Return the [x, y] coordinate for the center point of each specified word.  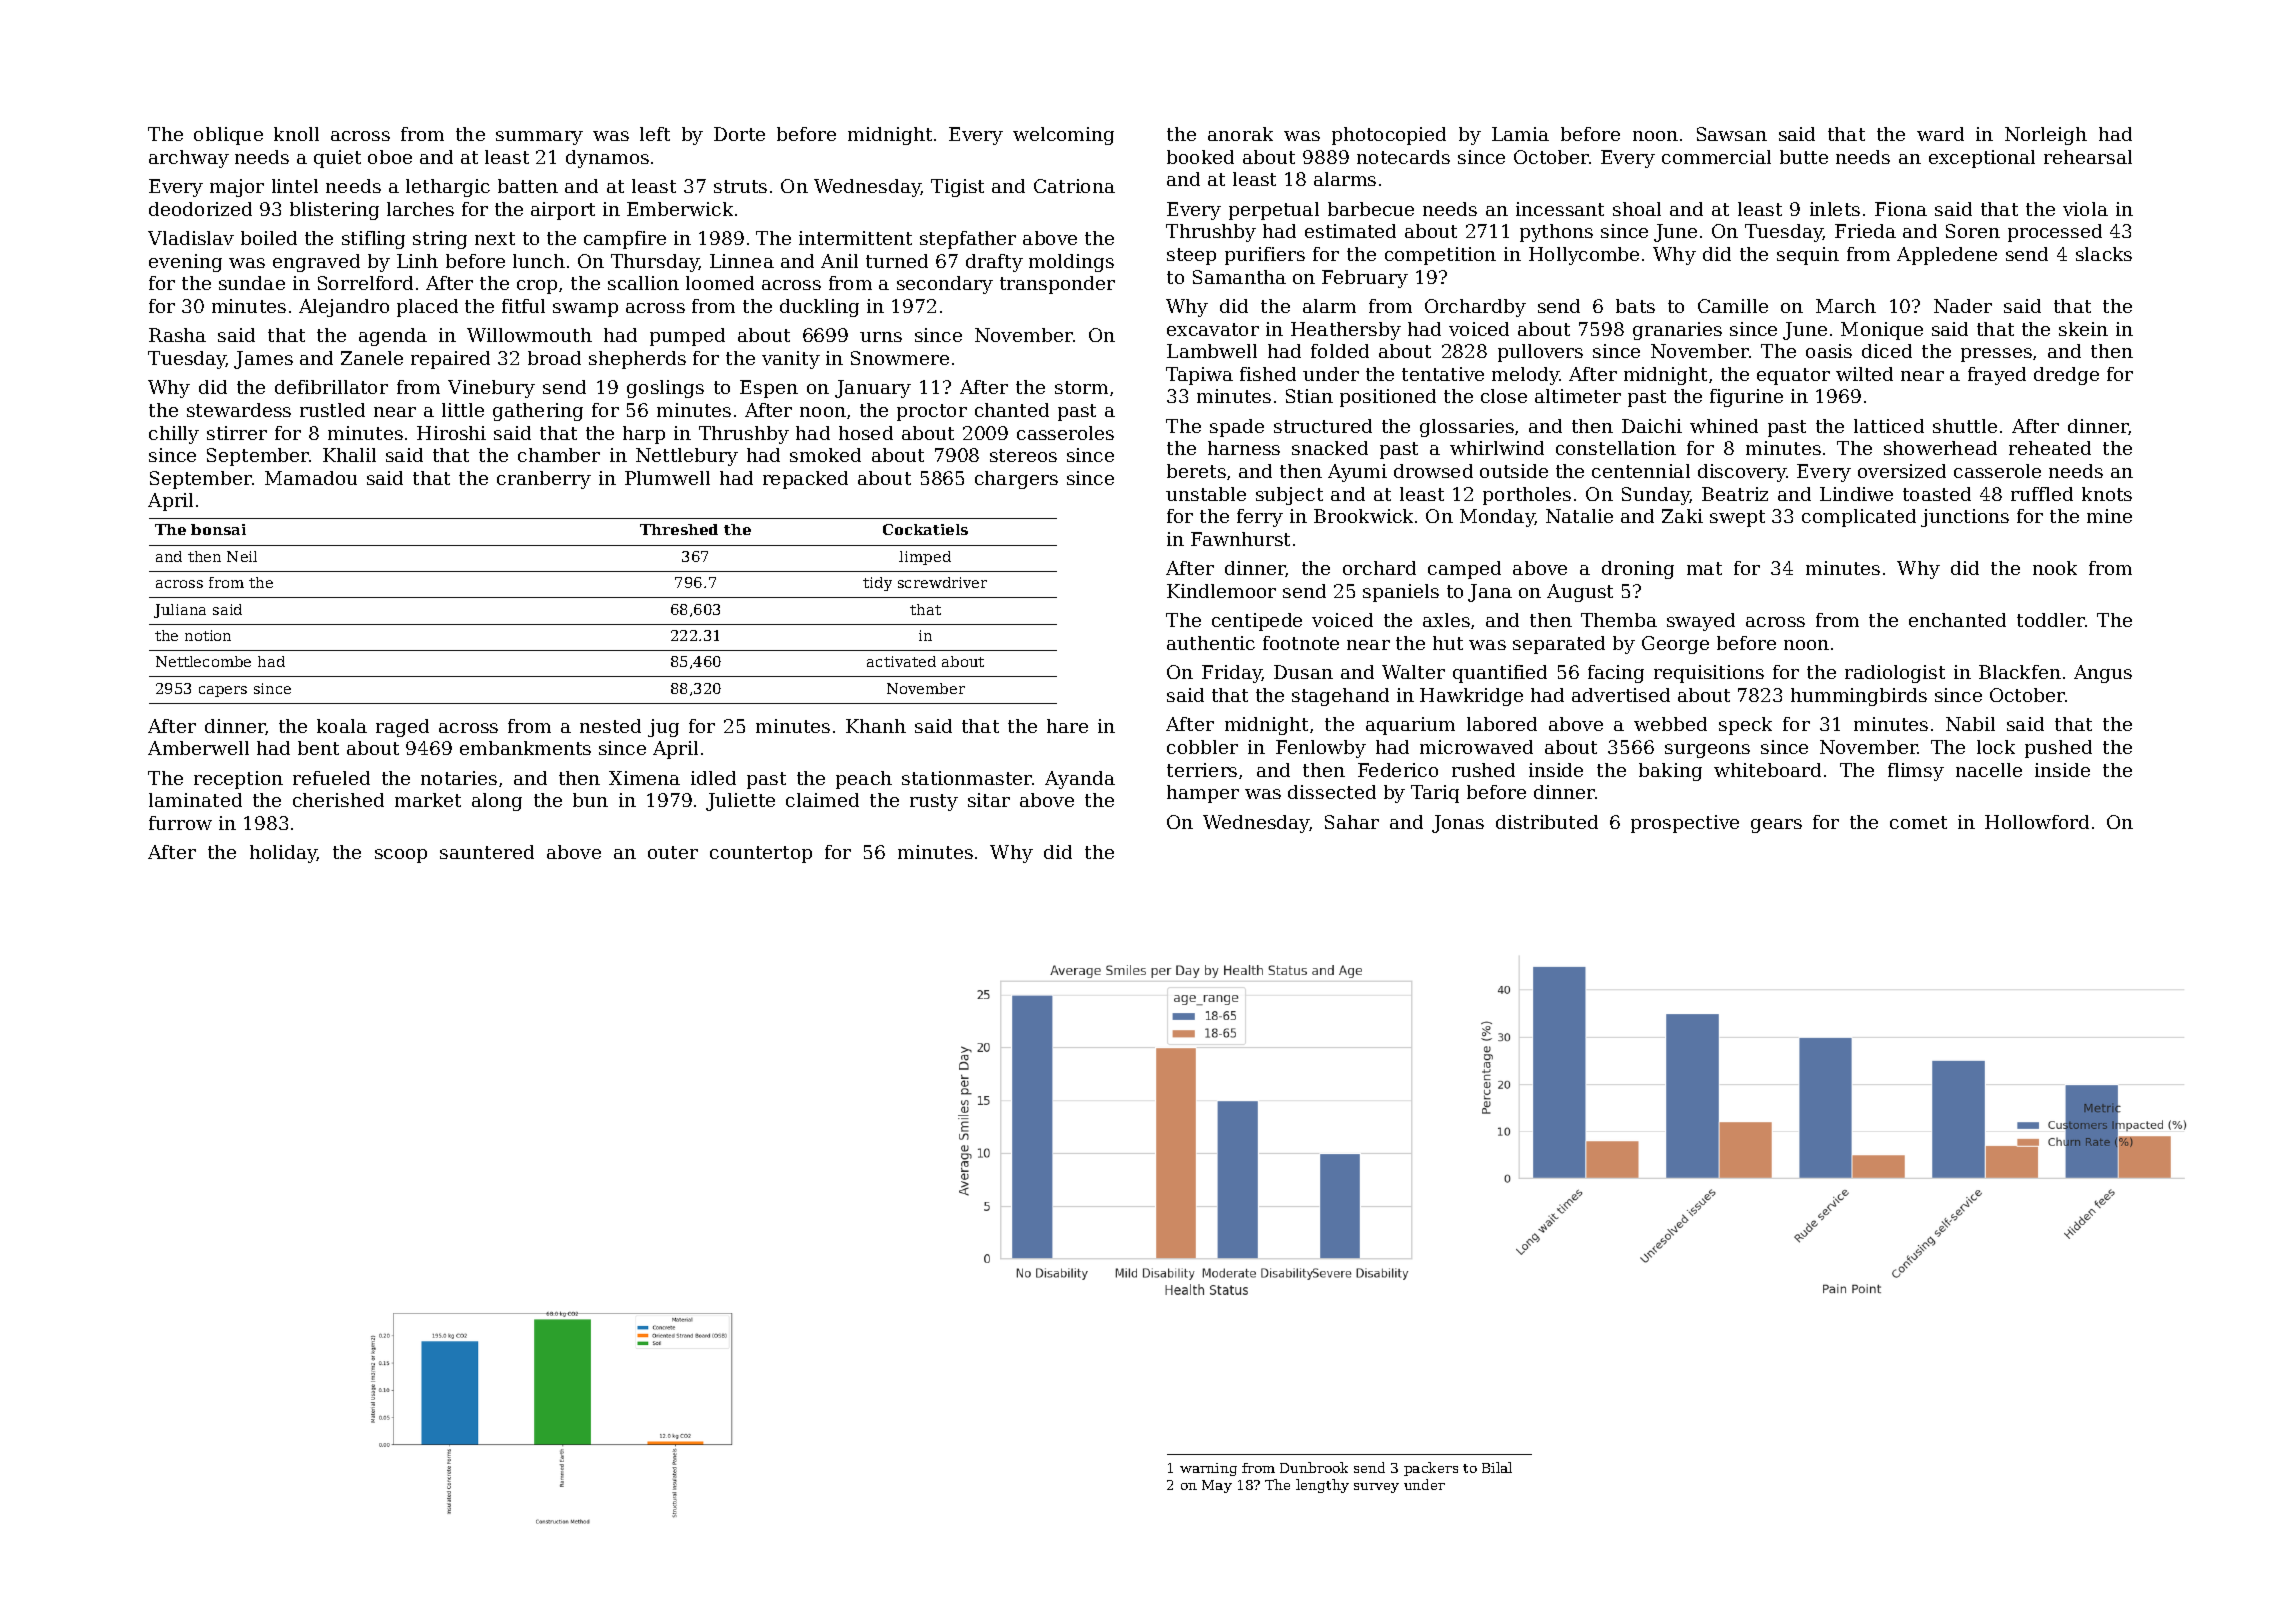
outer [673, 852]
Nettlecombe [203, 661]
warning [1208, 1469]
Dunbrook [1314, 1467]
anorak [1240, 134]
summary [539, 138]
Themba [1619, 620]
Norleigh [2046, 136]
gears [1776, 826]
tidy [877, 584]
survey [1376, 1488]
